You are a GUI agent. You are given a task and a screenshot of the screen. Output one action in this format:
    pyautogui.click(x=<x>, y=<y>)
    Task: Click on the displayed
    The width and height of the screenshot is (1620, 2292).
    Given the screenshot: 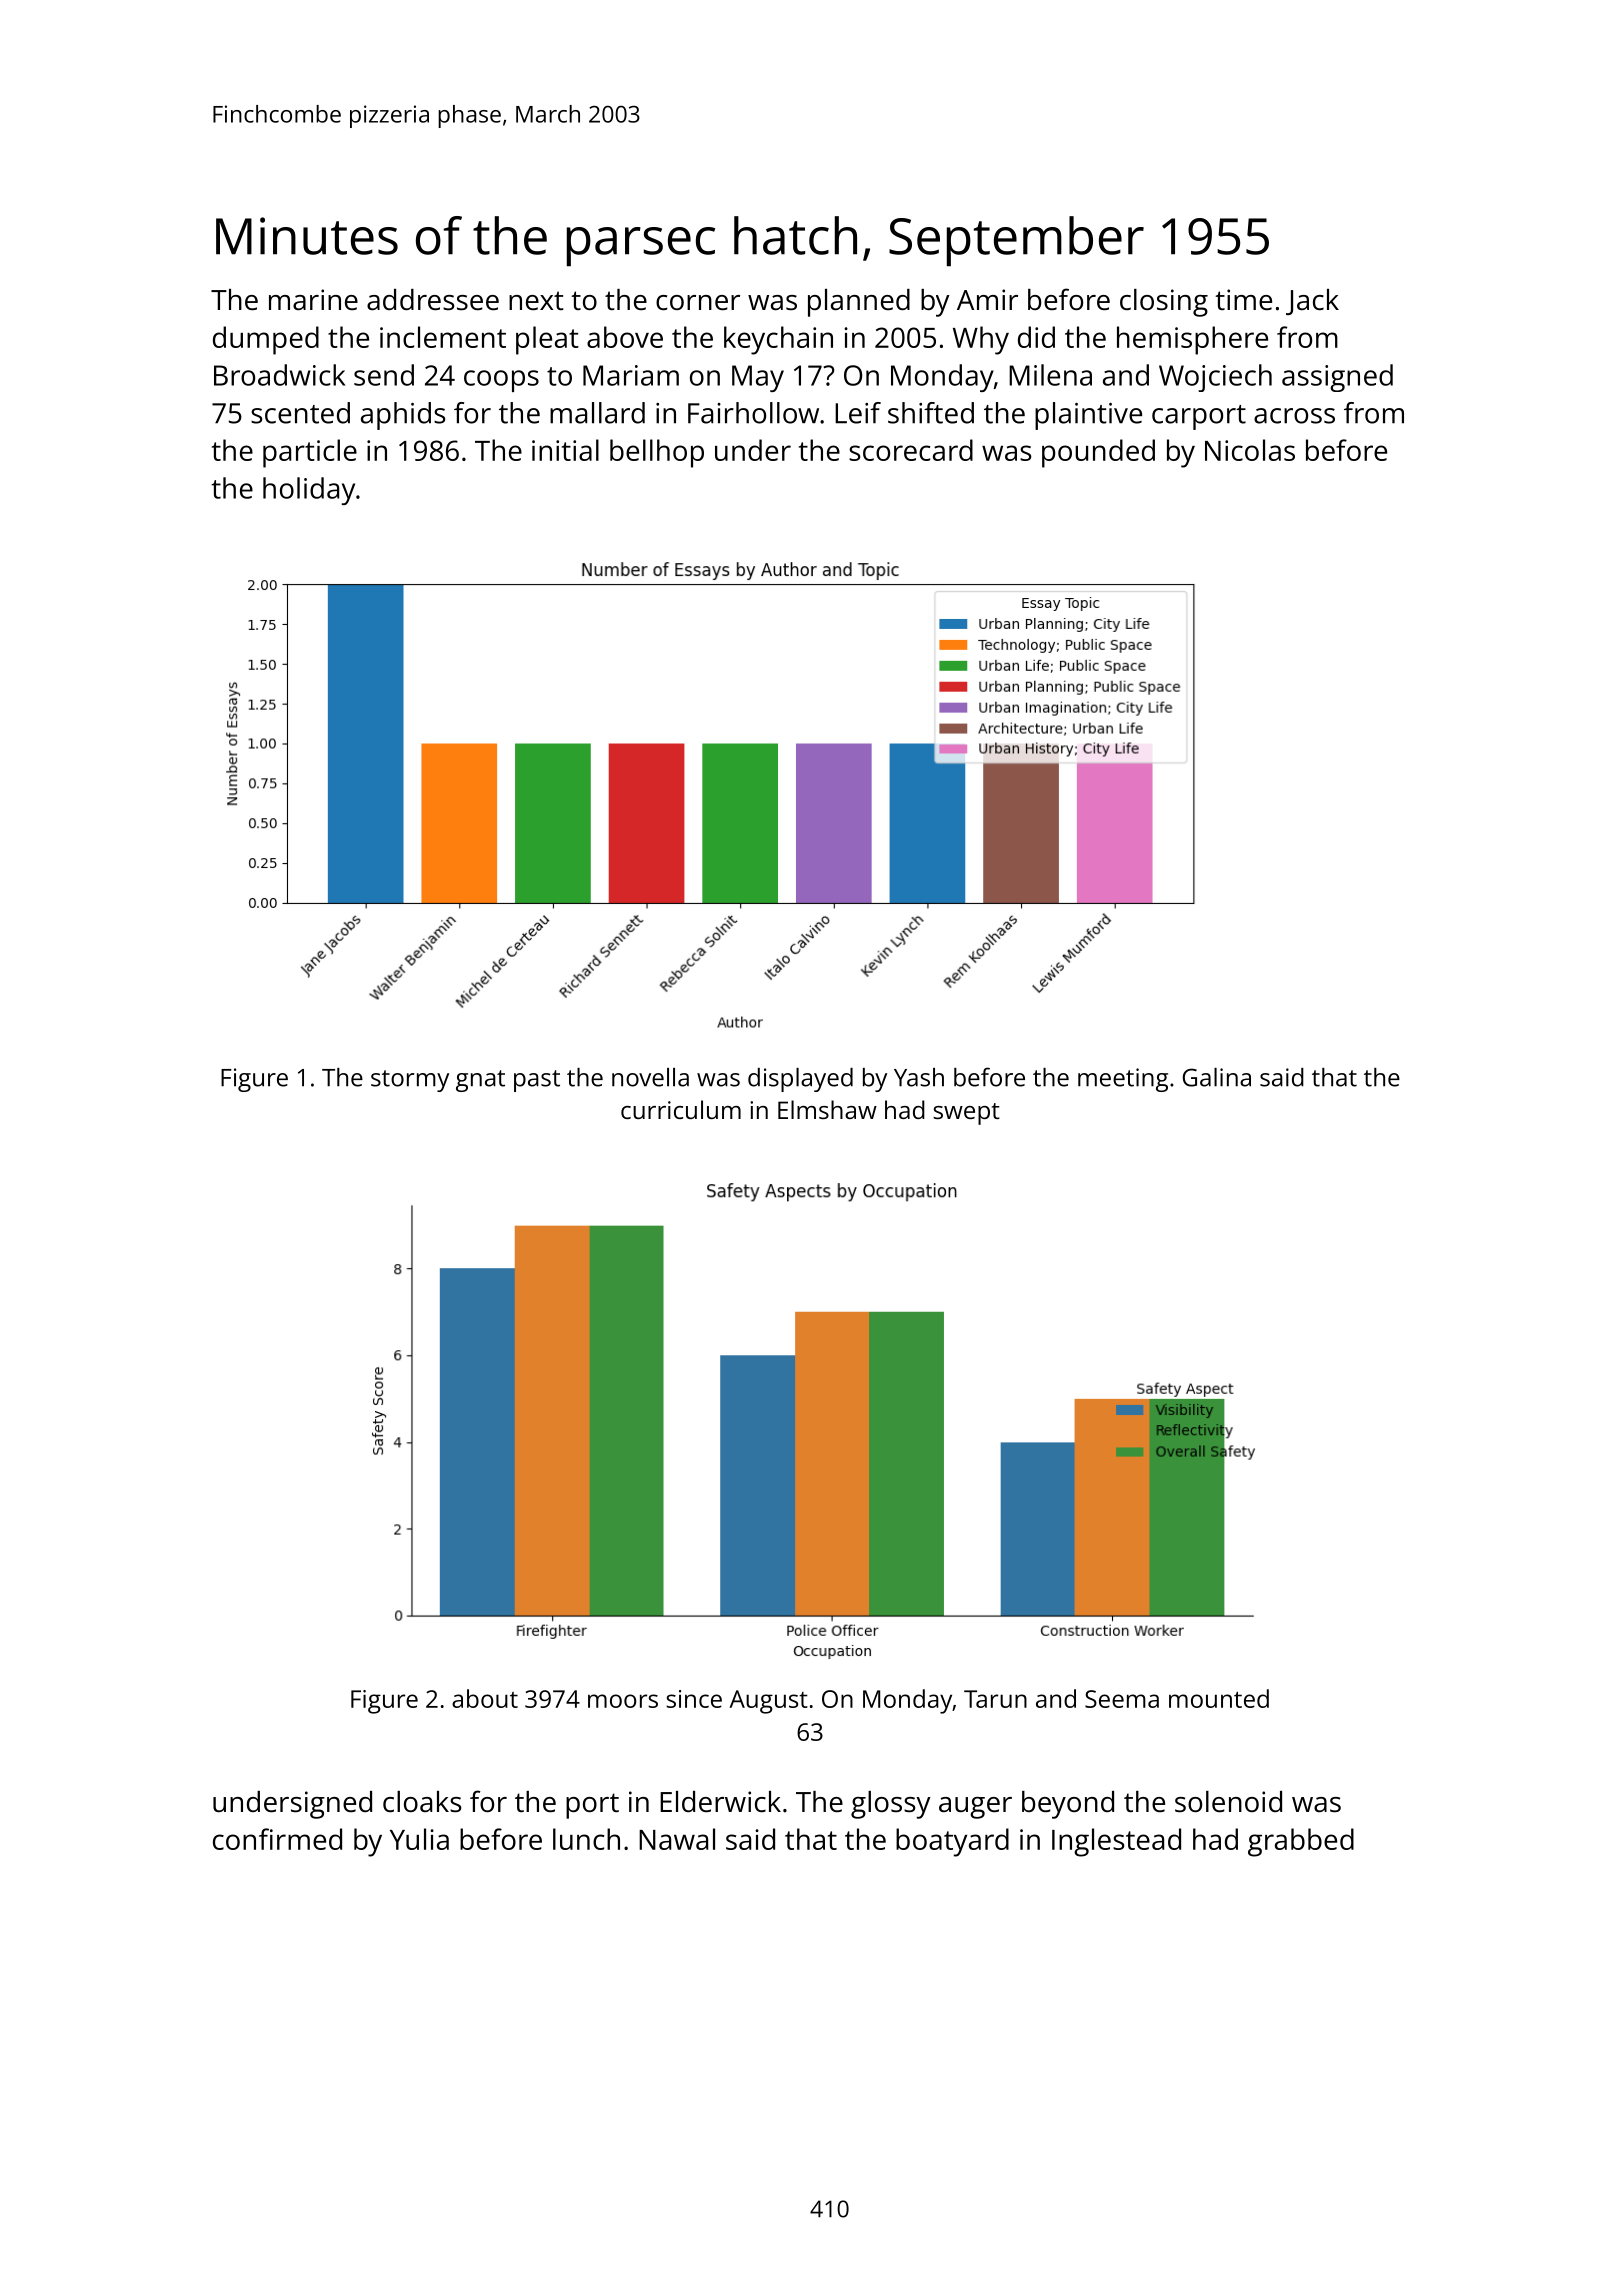 What is the action you would take?
    pyautogui.click(x=800, y=1080)
